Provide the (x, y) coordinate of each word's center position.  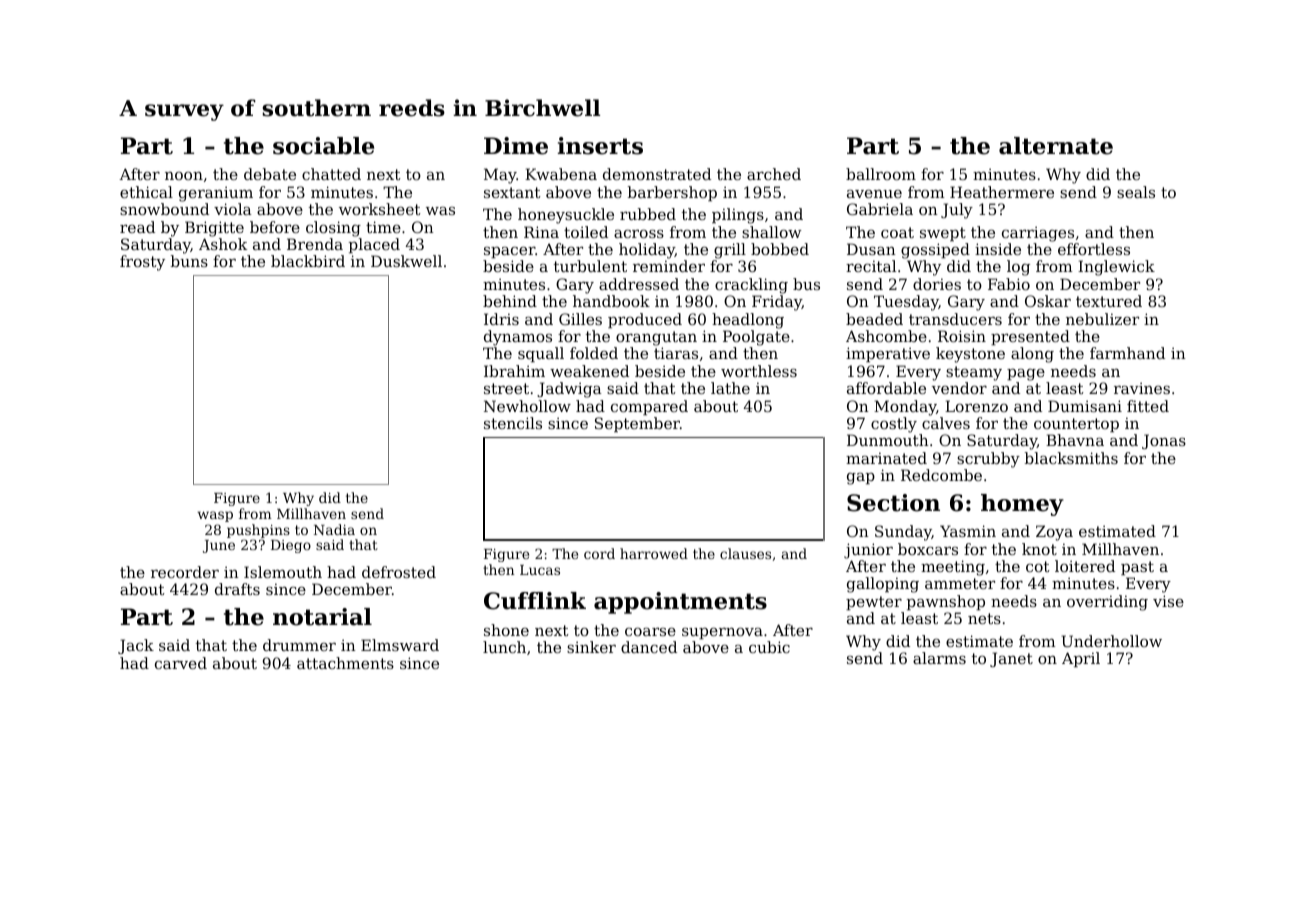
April (1081, 659)
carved (181, 663)
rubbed (648, 214)
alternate (1056, 146)
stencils (513, 423)
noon (184, 176)
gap (861, 479)
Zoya (1054, 533)
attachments (345, 663)
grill (730, 251)
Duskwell (406, 261)
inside (998, 249)
